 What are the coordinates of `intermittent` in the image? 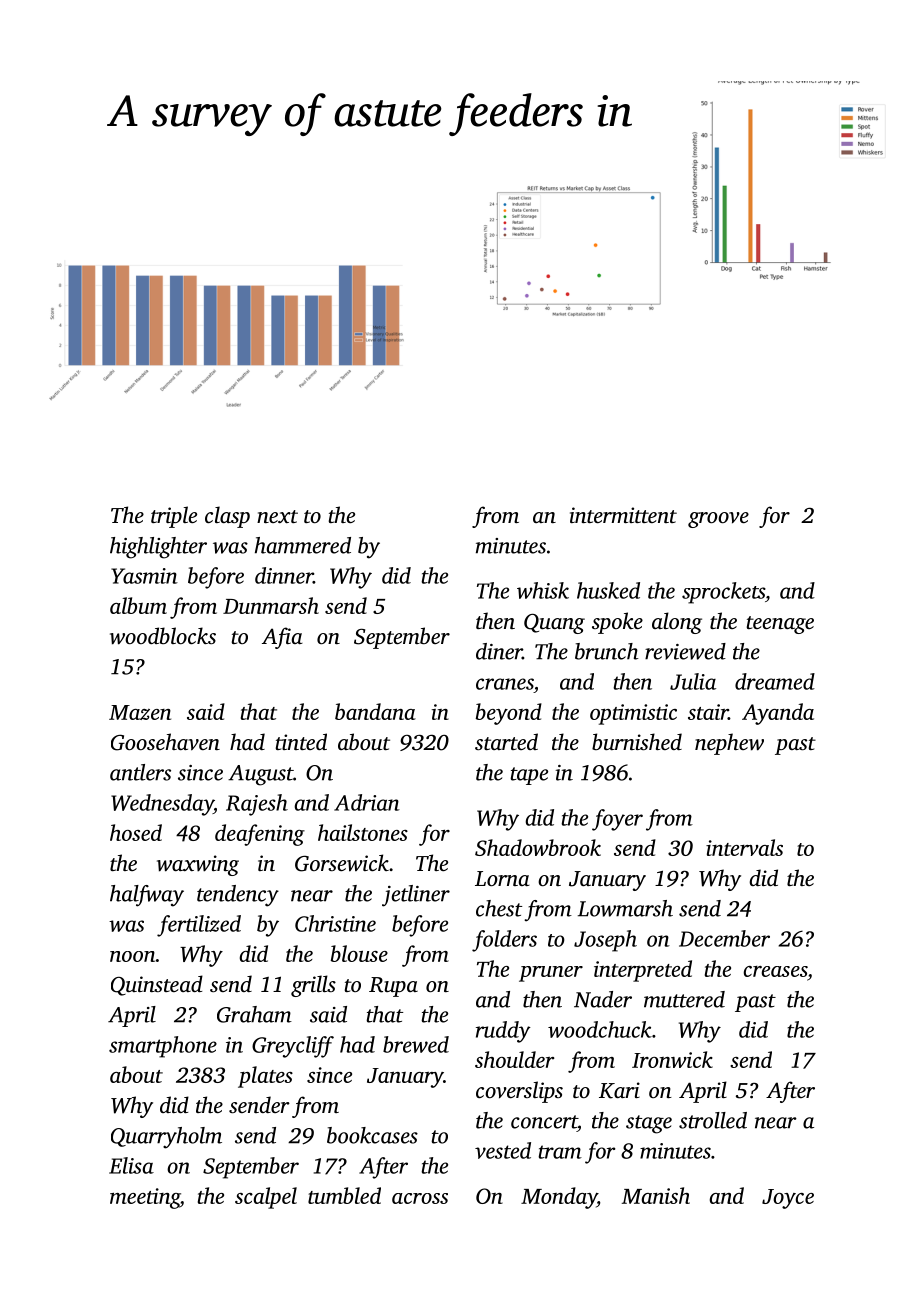 It's located at (623, 515).
